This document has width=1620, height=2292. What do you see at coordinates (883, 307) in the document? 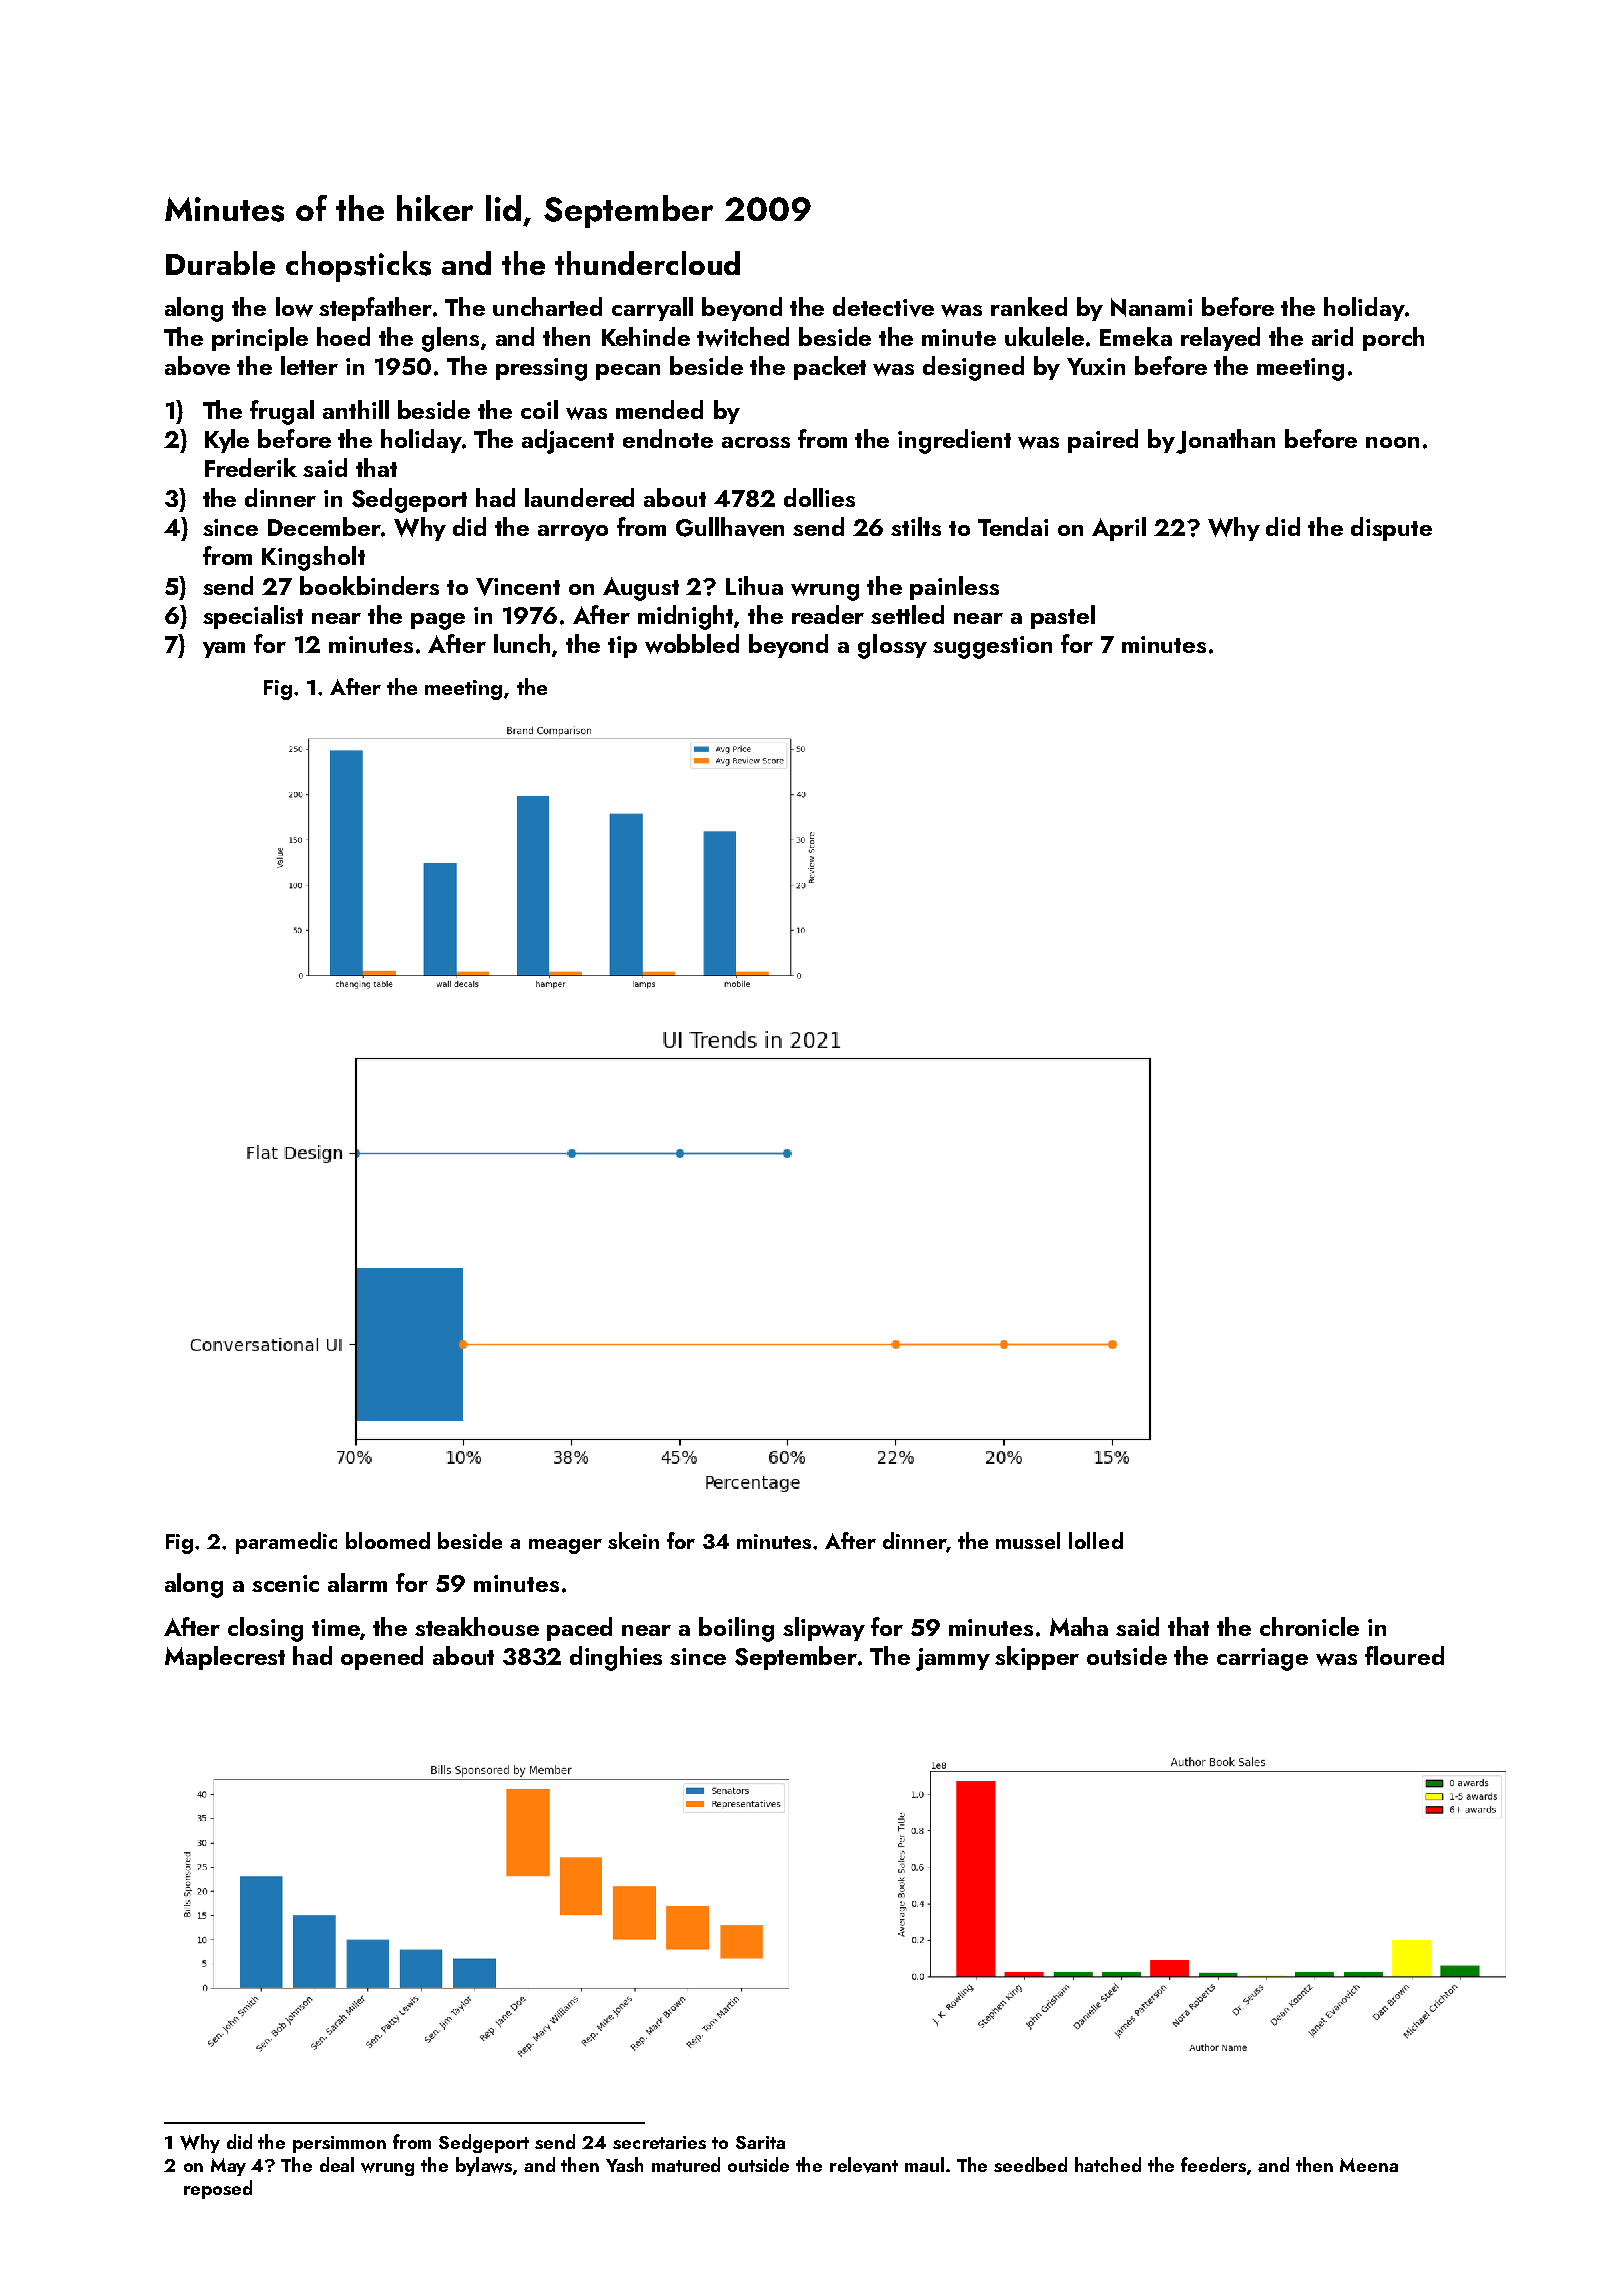
I see `detective` at bounding box center [883, 307].
